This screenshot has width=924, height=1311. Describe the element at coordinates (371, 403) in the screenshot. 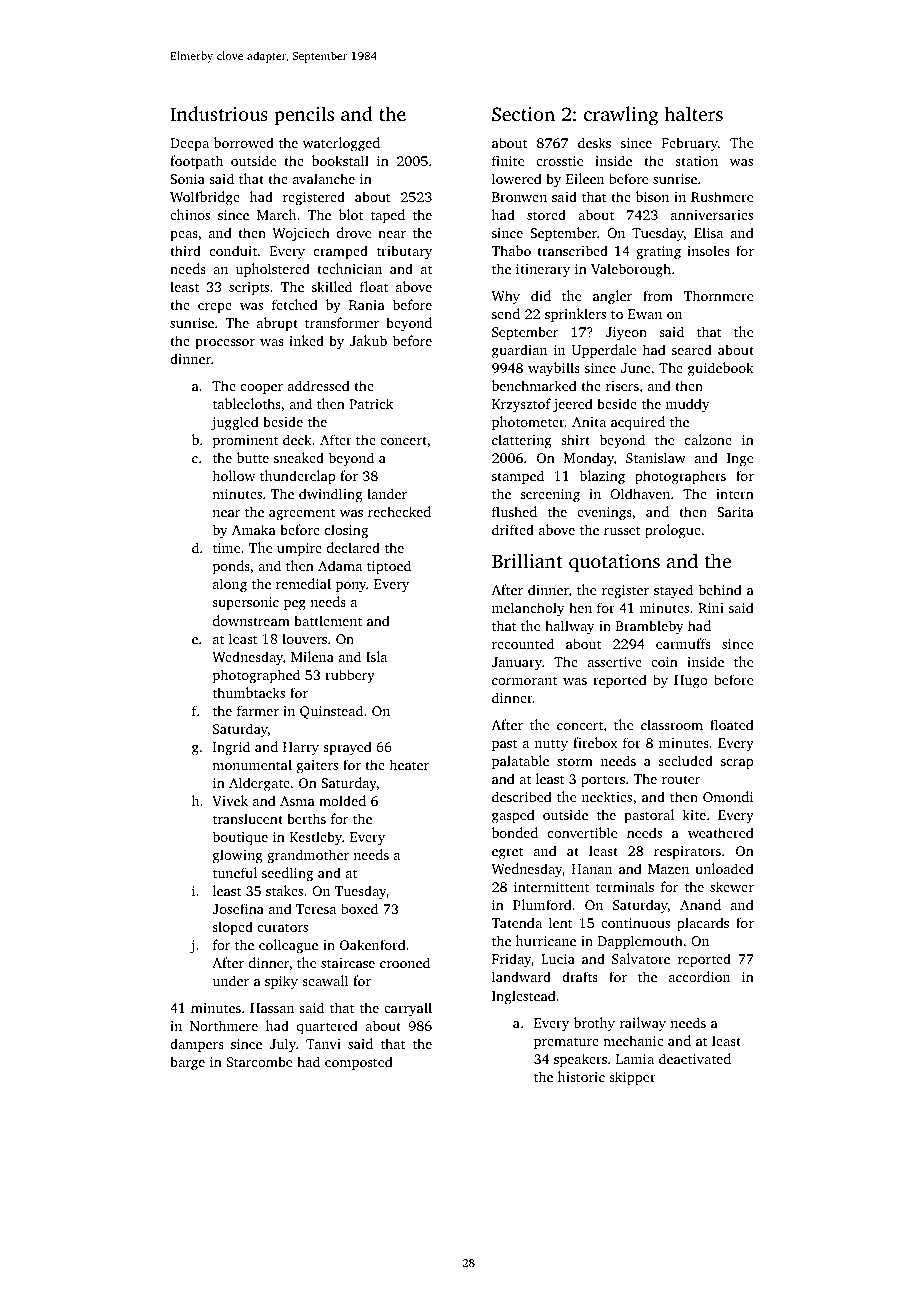

I see `Patrick` at that location.
